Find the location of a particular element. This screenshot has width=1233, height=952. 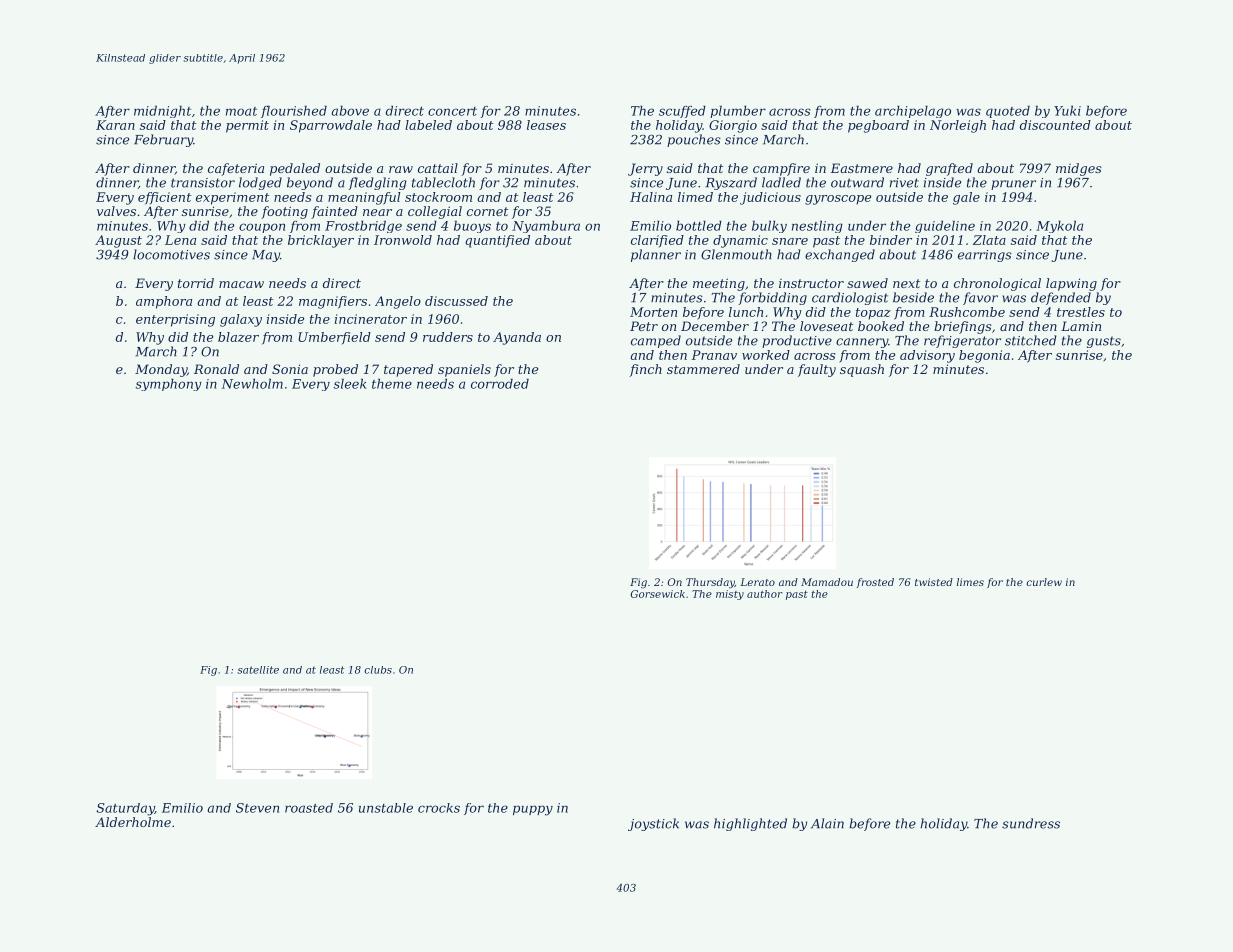

pedaled is located at coordinates (295, 169).
